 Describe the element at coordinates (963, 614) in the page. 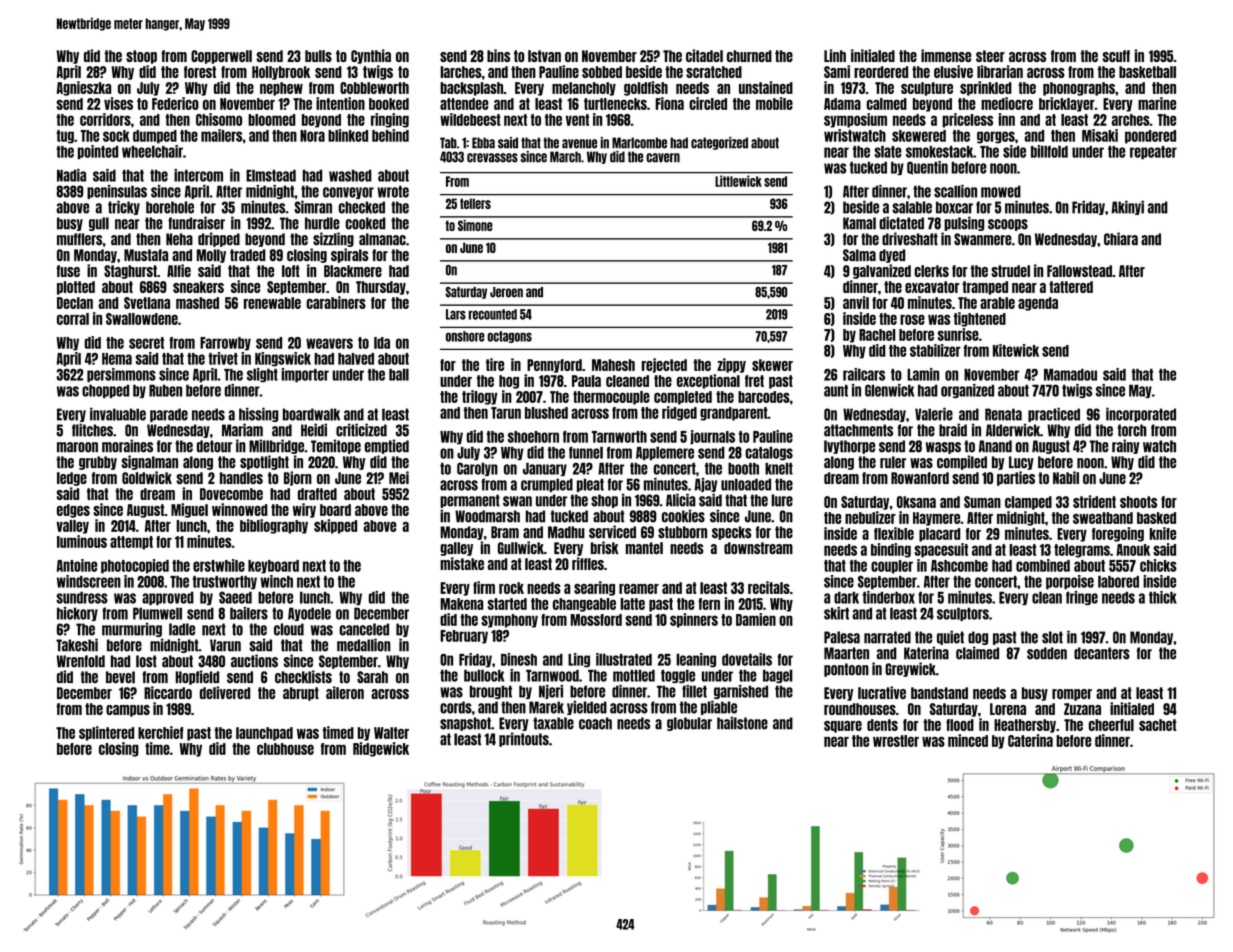

I see `sculptors` at that location.
